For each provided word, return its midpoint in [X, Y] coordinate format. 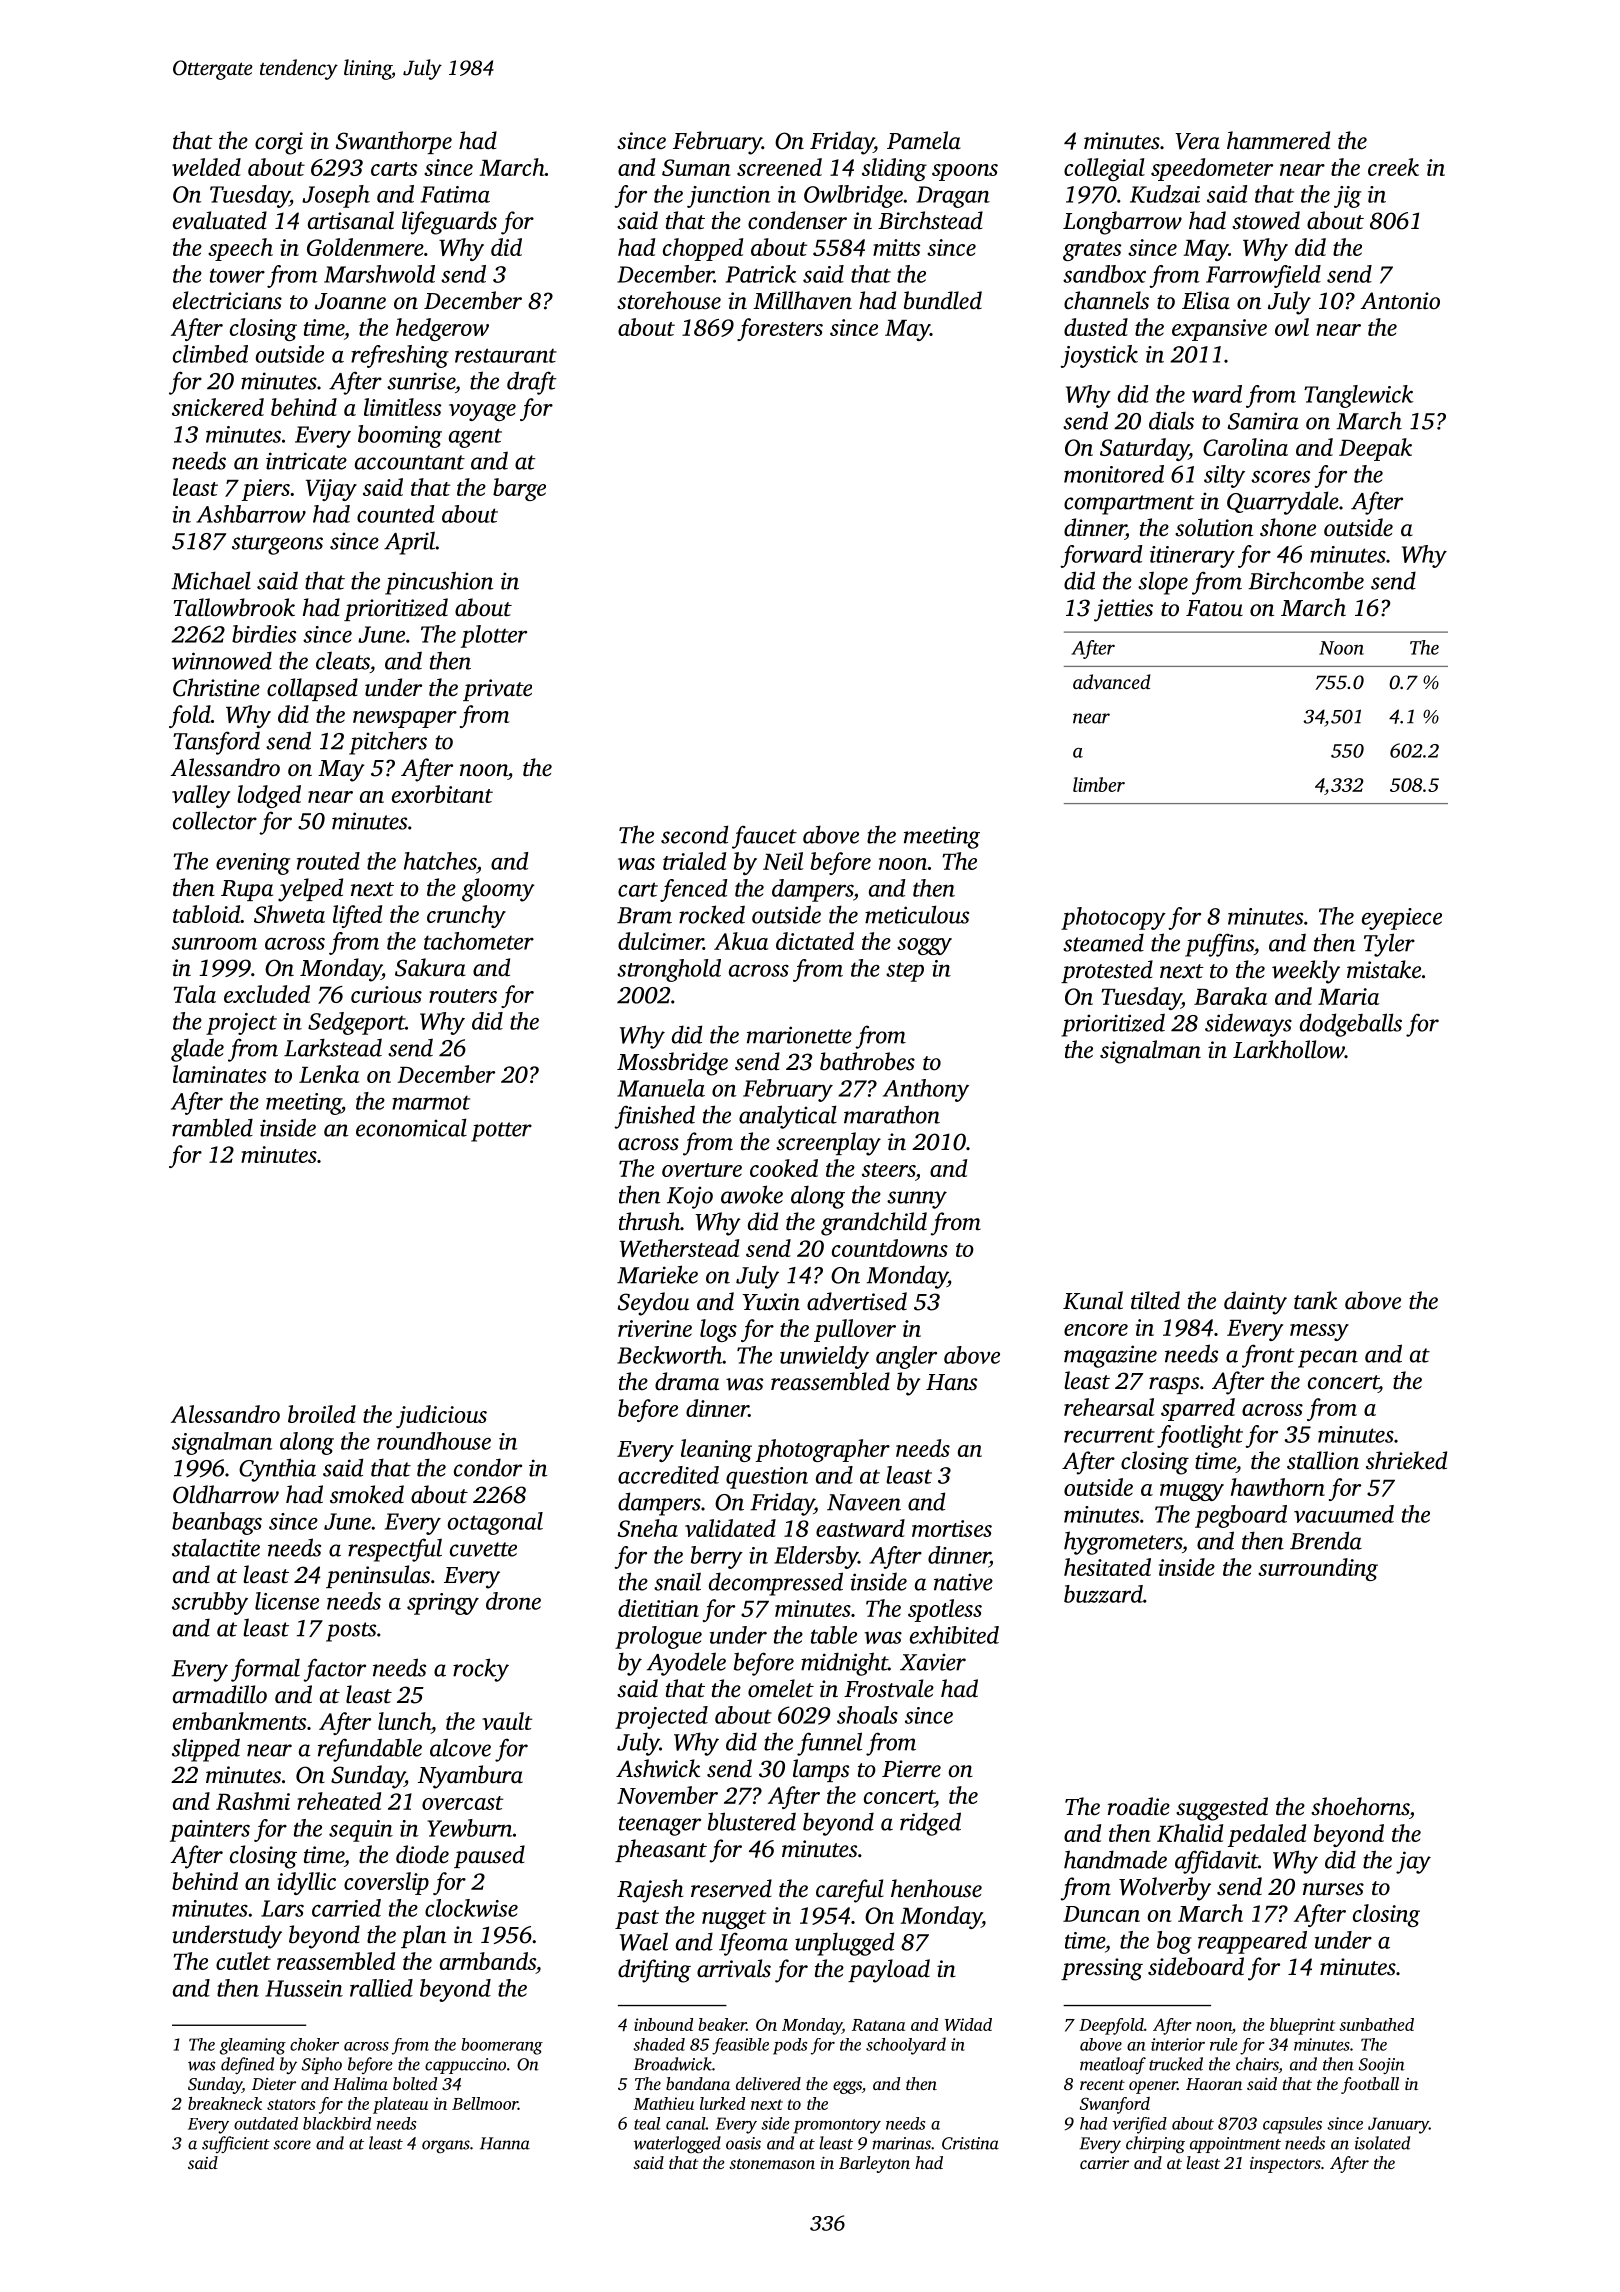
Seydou [653, 1304]
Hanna [505, 2143]
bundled [943, 300]
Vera [1197, 141]
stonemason [772, 2164]
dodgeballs [1351, 1025]
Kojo [690, 1197]
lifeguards [449, 223]
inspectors [1285, 2165]
